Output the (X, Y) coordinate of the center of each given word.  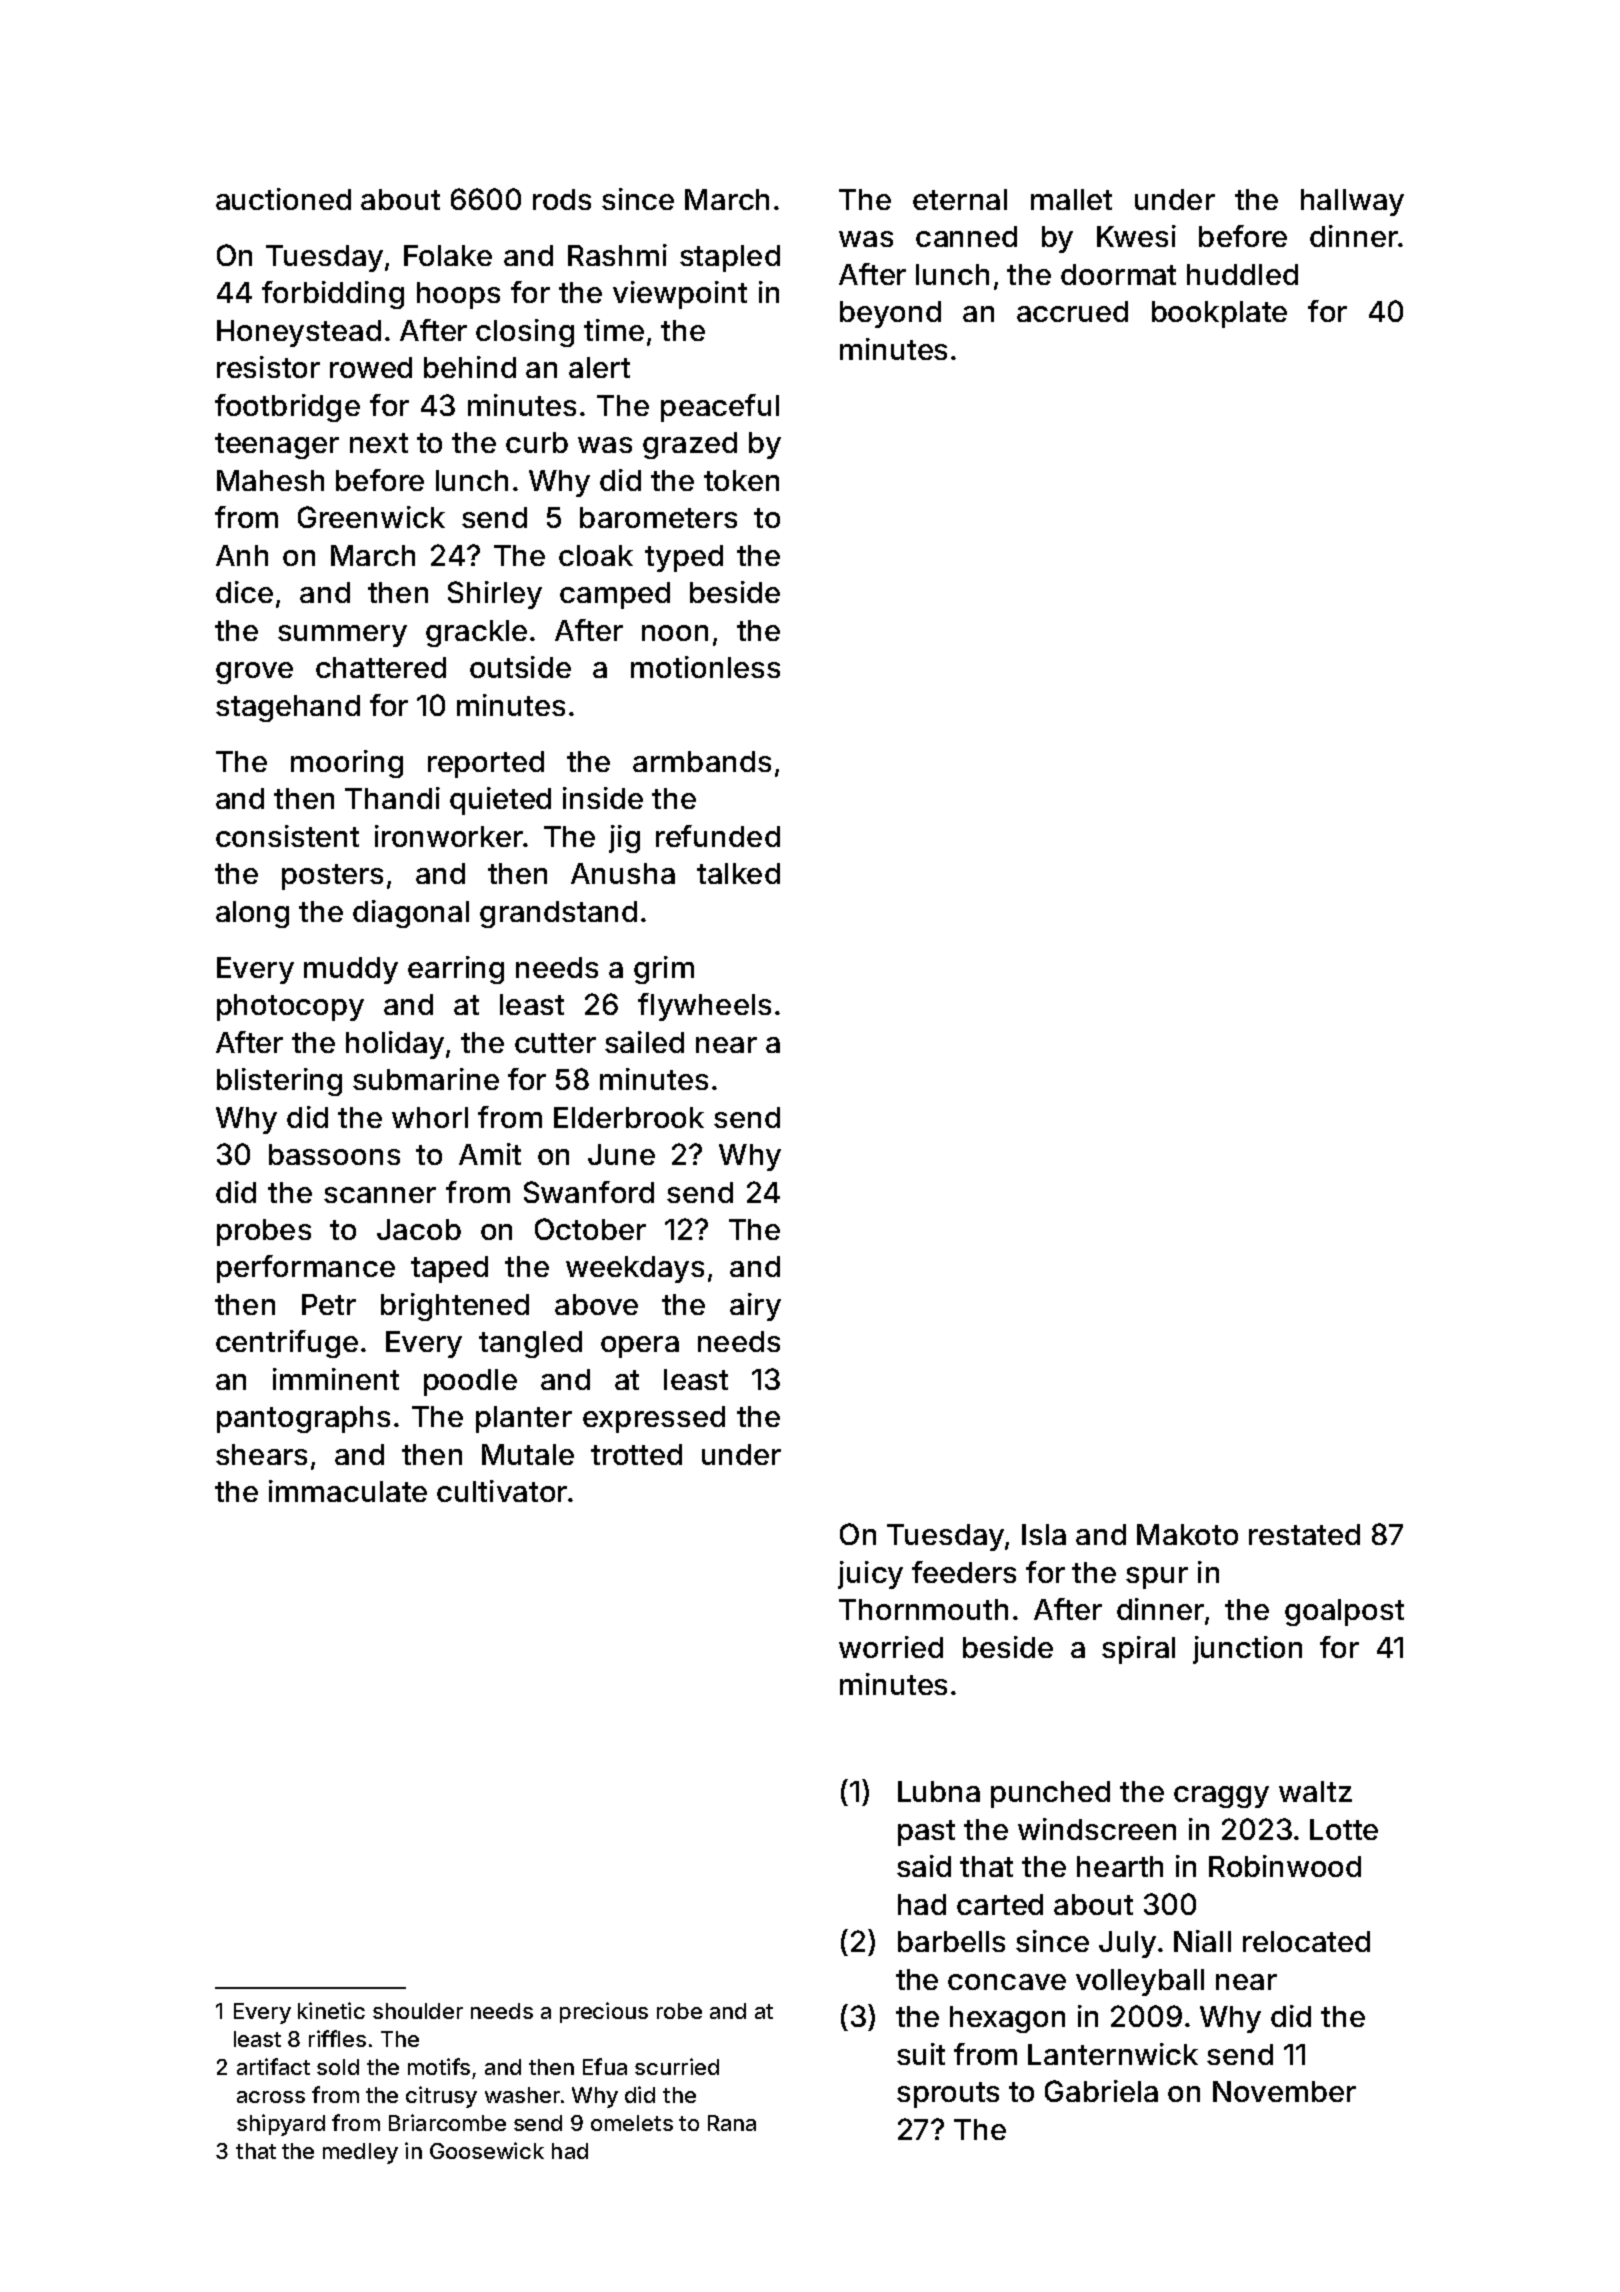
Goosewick (487, 2150)
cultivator (502, 1491)
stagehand (288, 708)
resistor (268, 367)
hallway (1352, 202)
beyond (890, 314)
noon (675, 633)
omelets (632, 2123)
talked (738, 873)
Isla (1044, 1534)
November (1284, 2091)
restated (1304, 1534)
